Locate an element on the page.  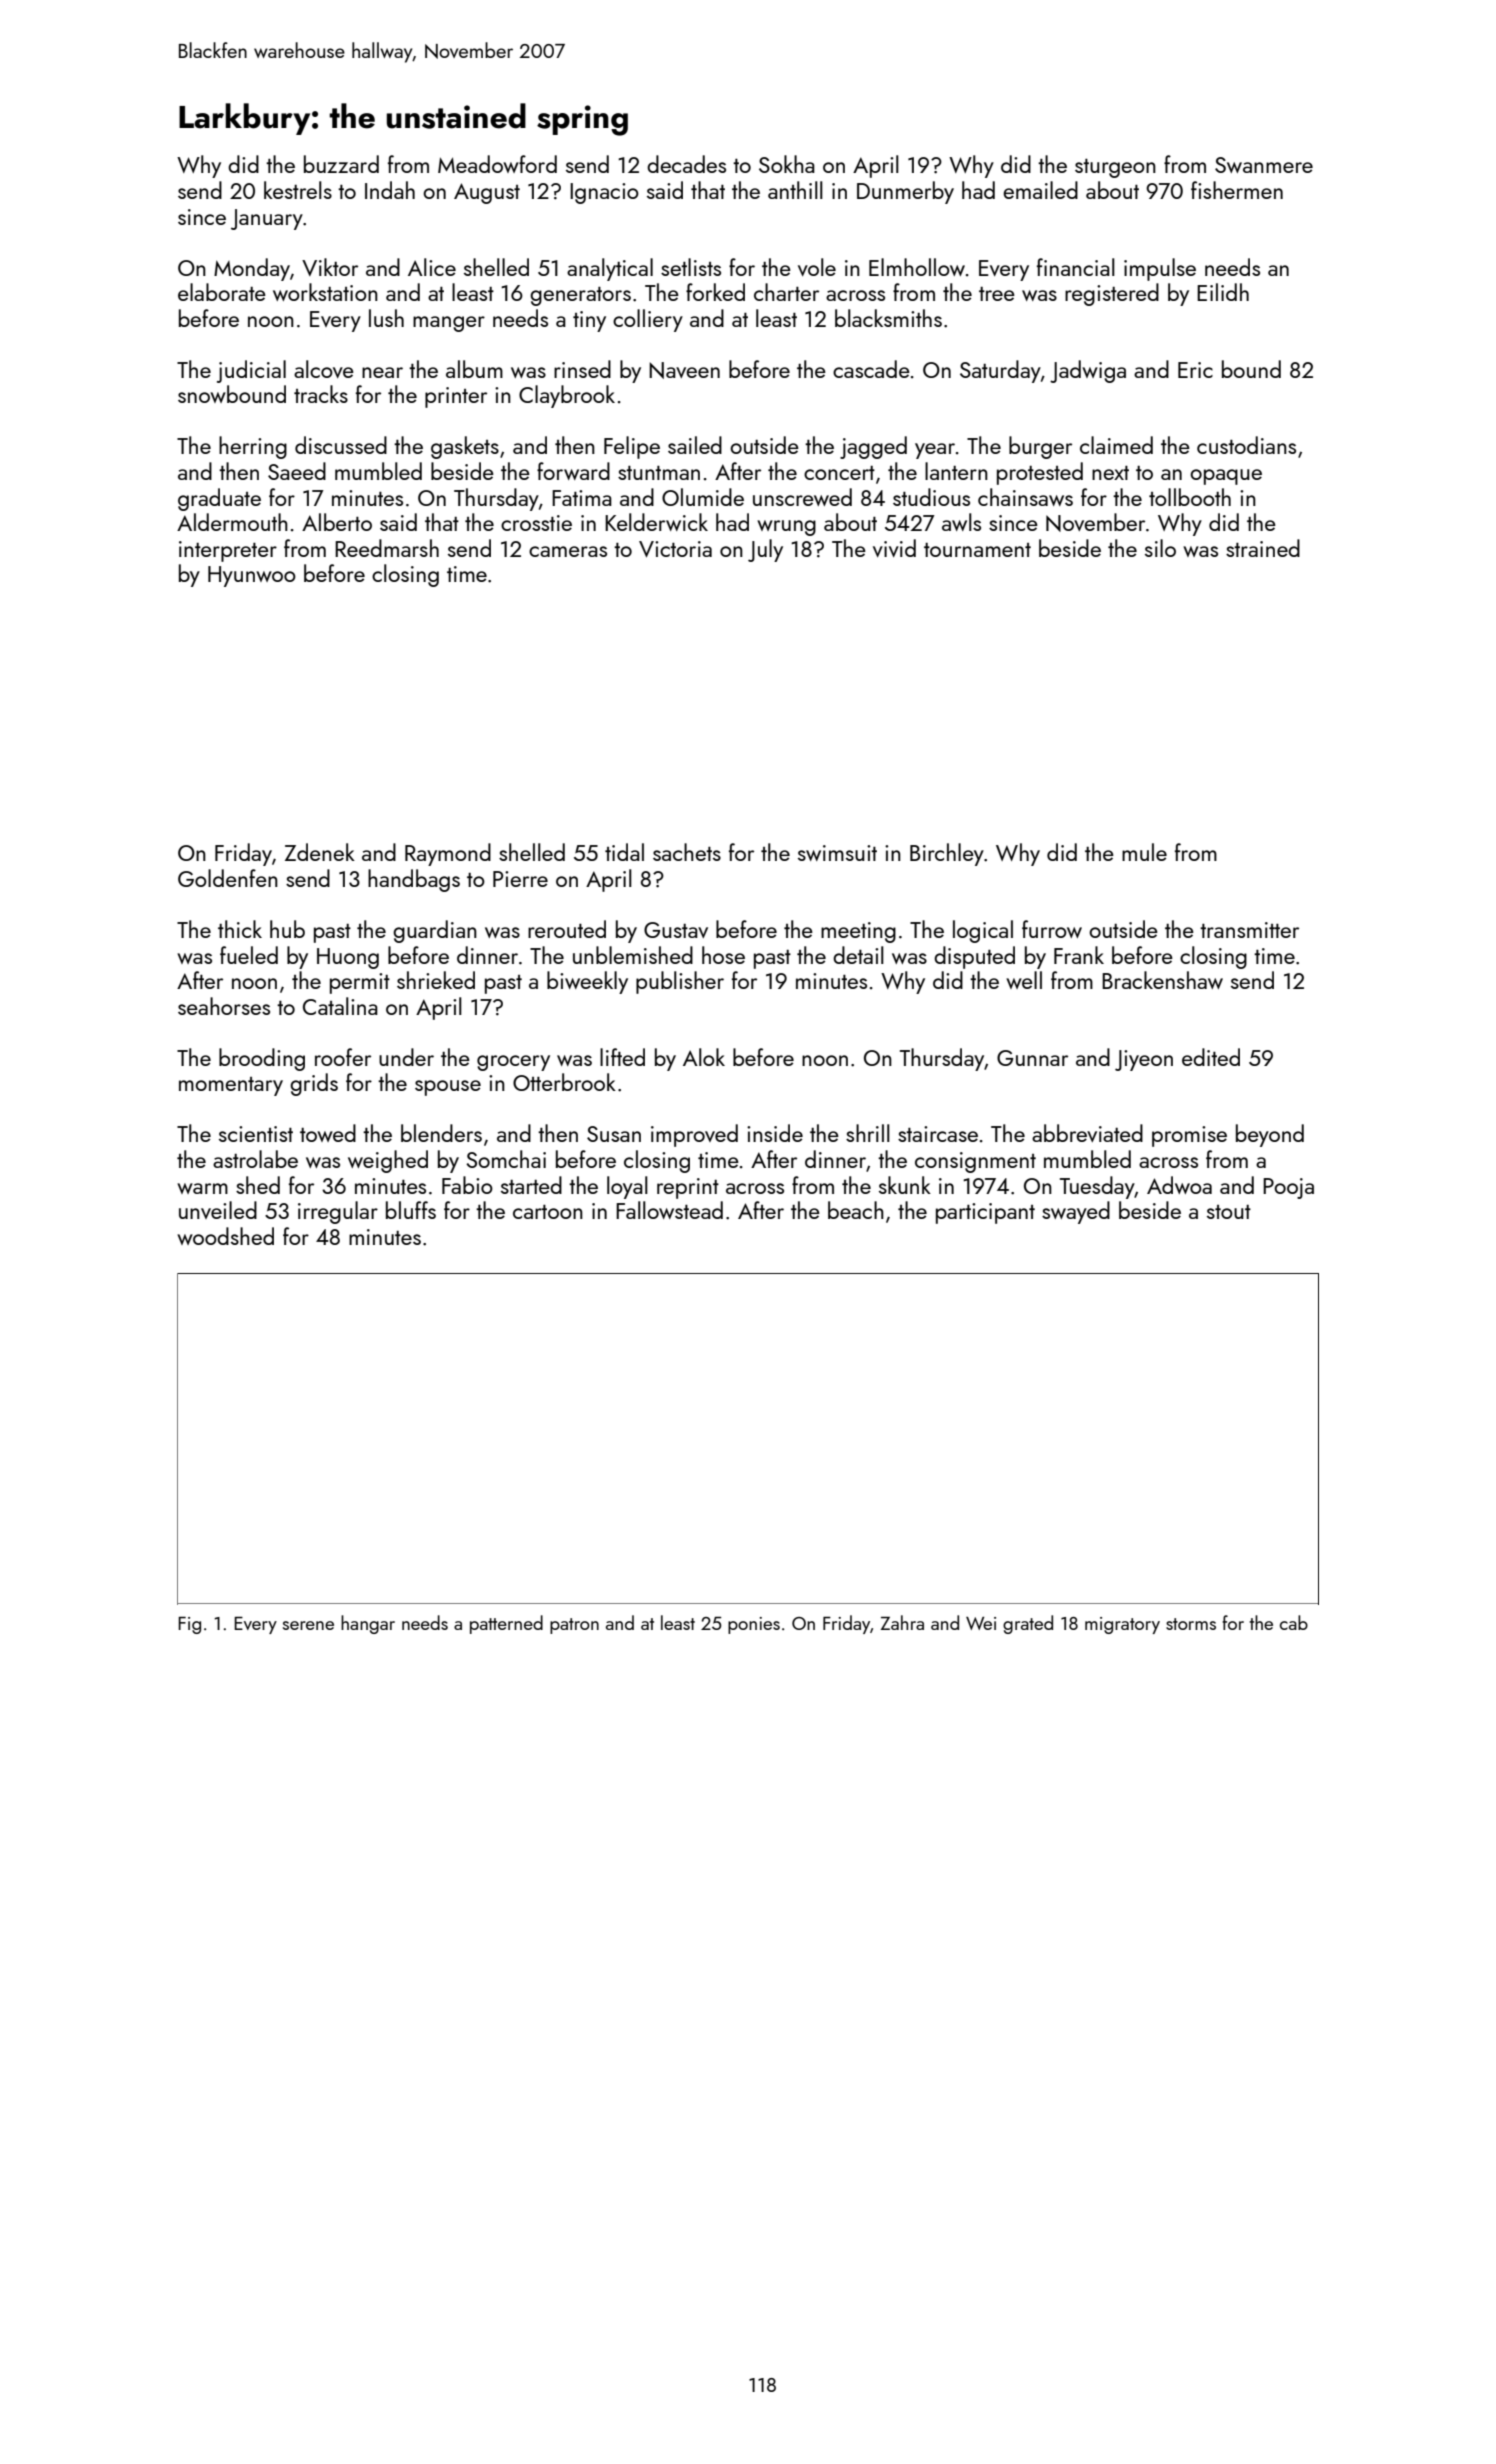
Alice is located at coordinates (432, 267).
